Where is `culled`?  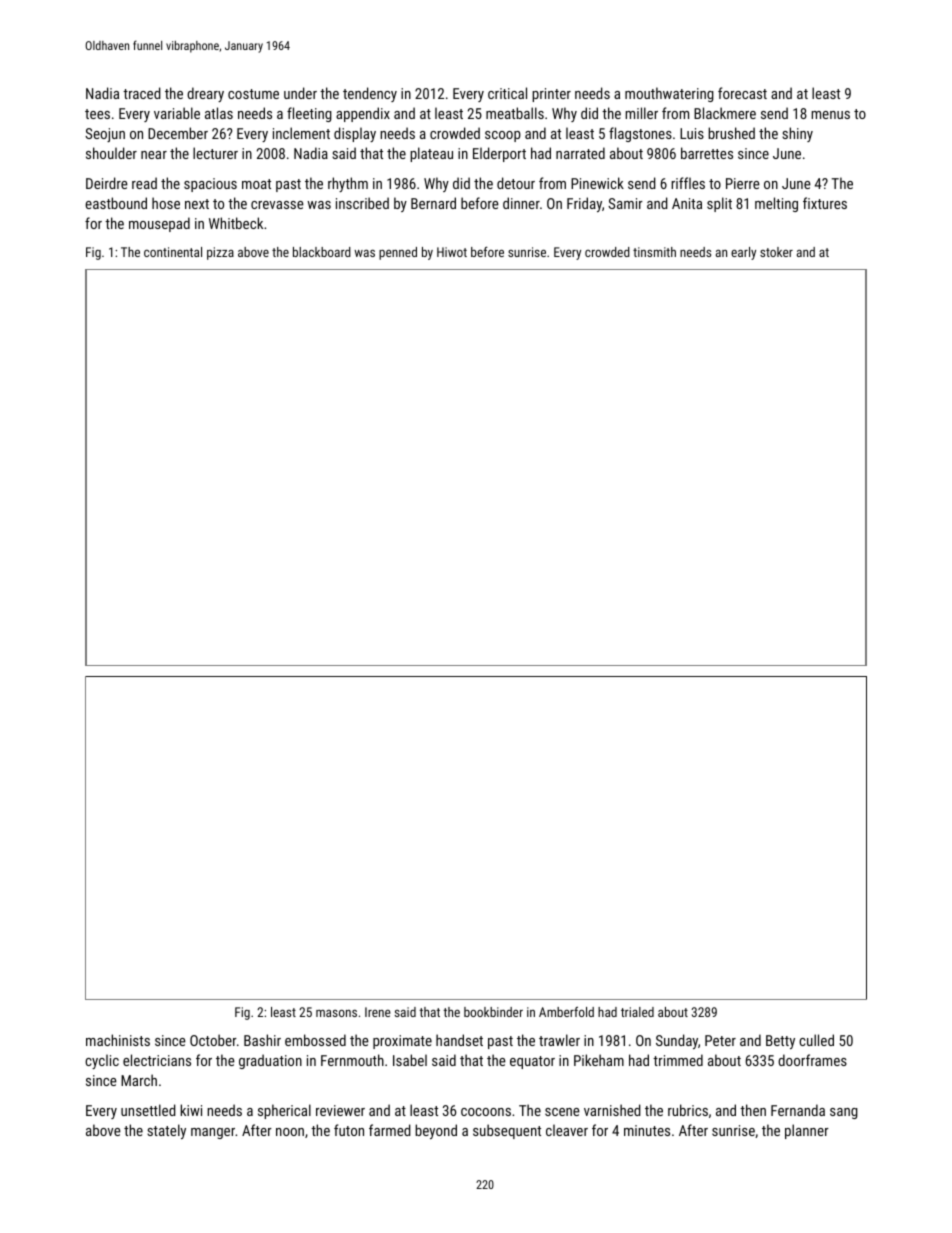 culled is located at coordinates (816, 1040).
